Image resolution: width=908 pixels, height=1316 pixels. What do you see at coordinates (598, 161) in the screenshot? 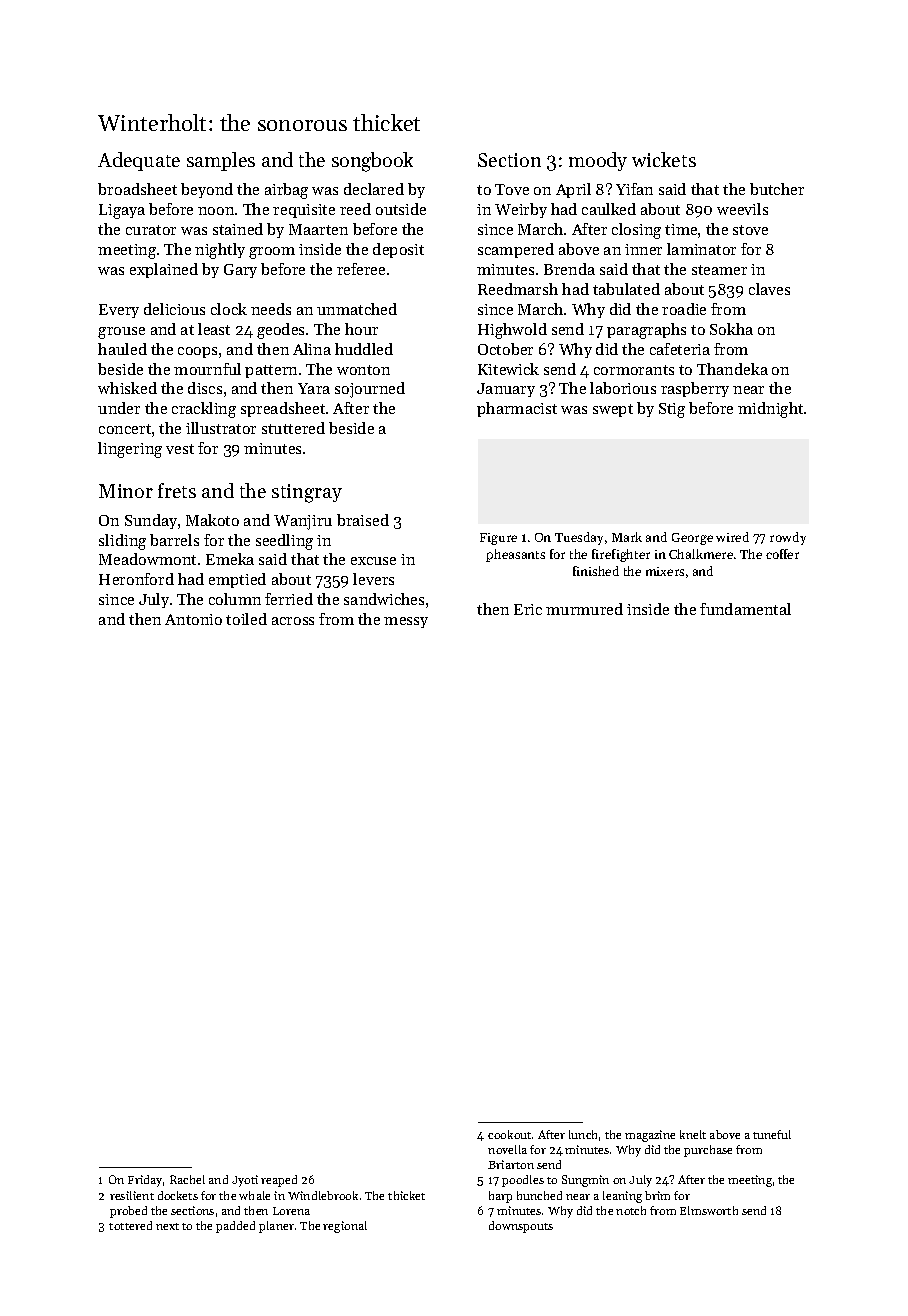
I see `moody` at bounding box center [598, 161].
